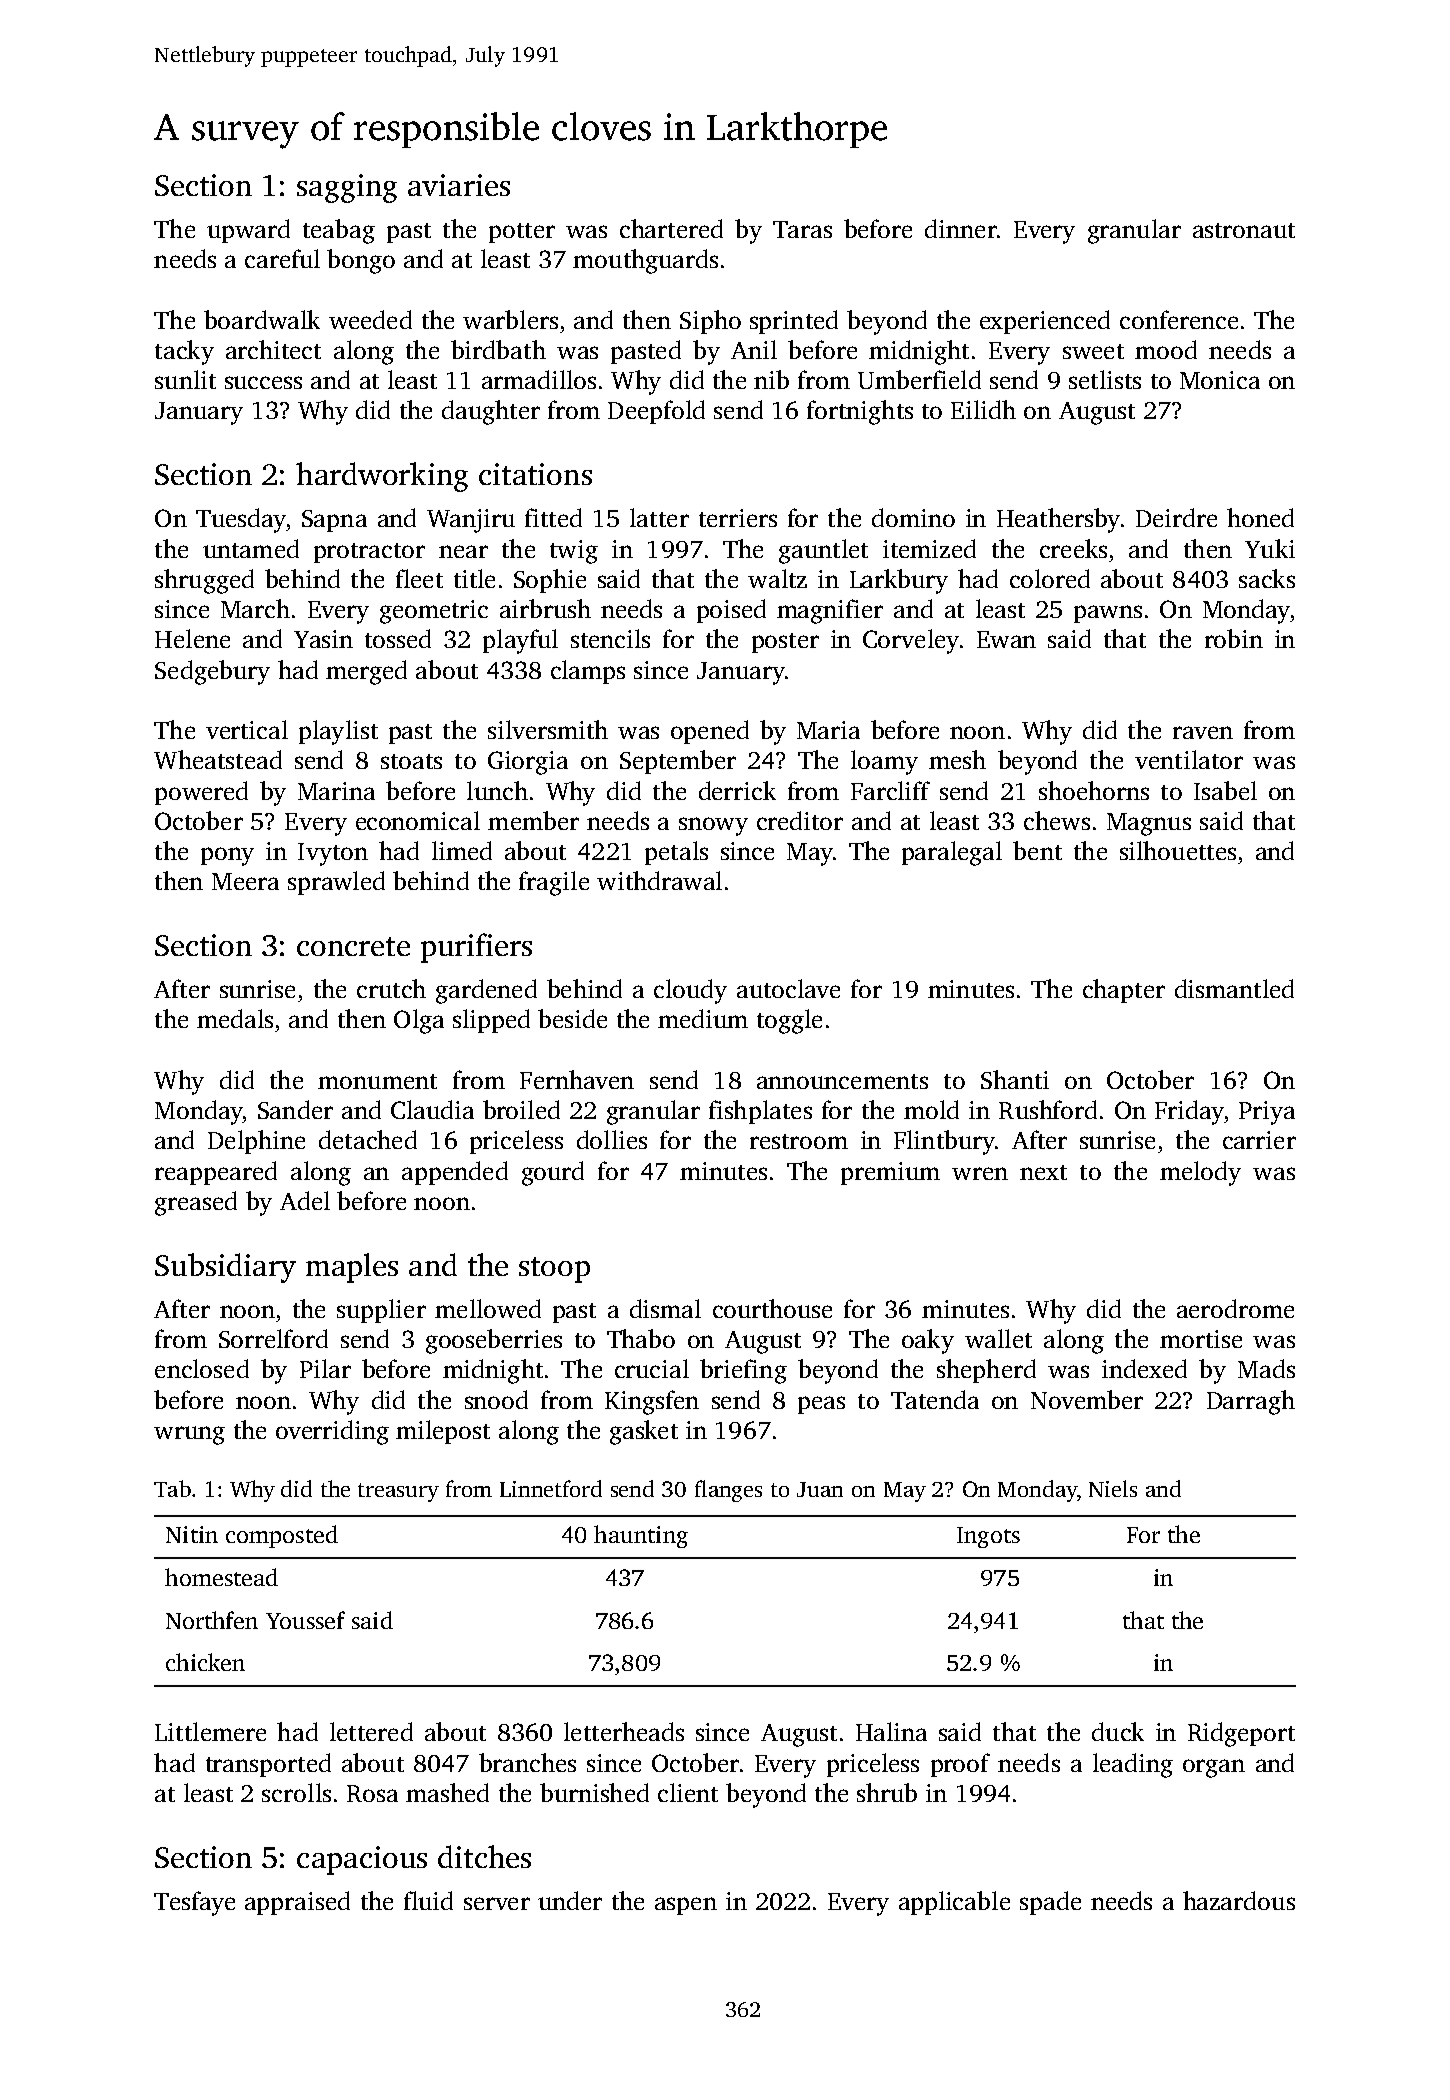 The height and width of the screenshot is (2100, 1450). What do you see at coordinates (189, 1435) in the screenshot?
I see `wrung` at bounding box center [189, 1435].
